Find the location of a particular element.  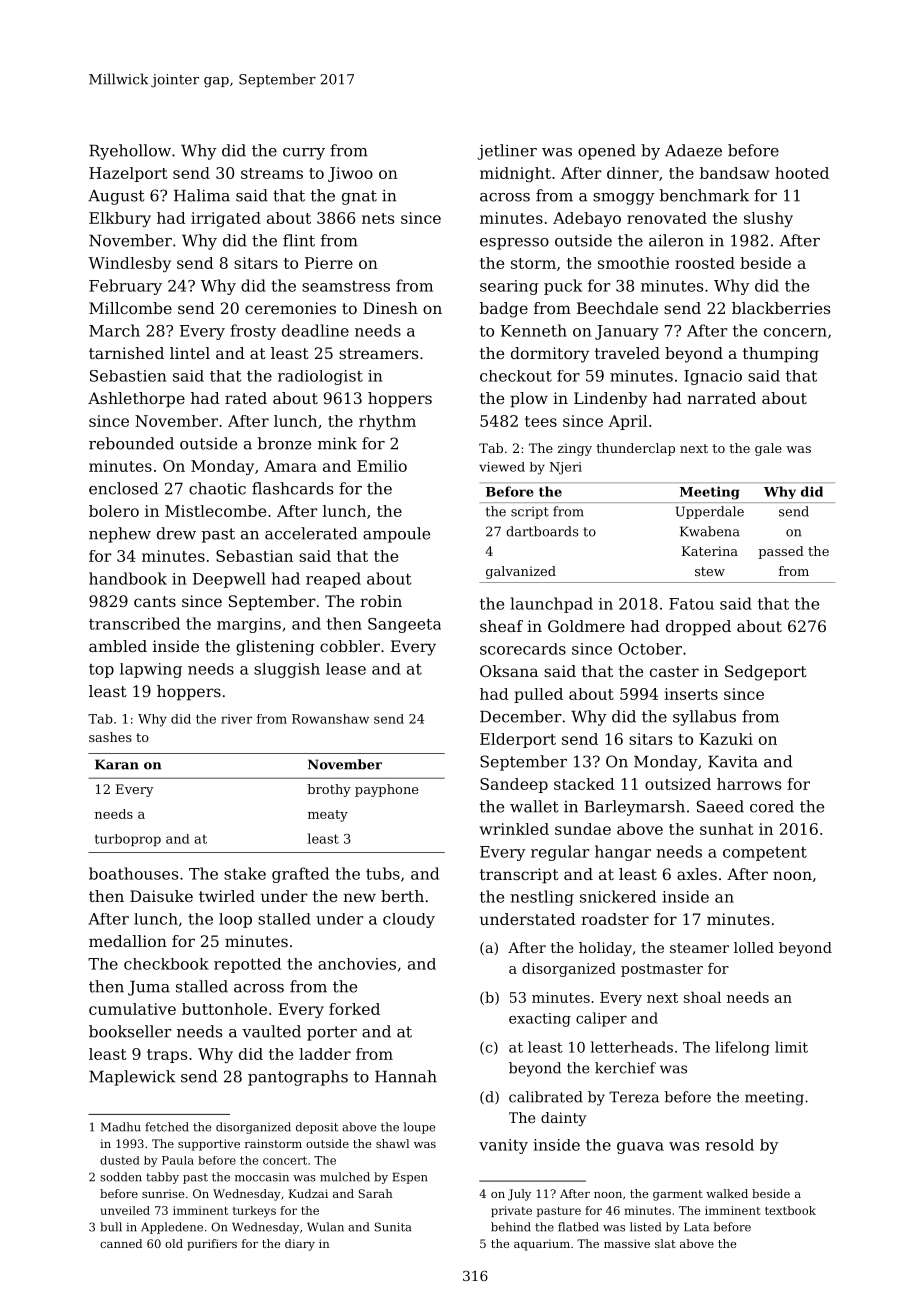

blackberries is located at coordinates (781, 308).
